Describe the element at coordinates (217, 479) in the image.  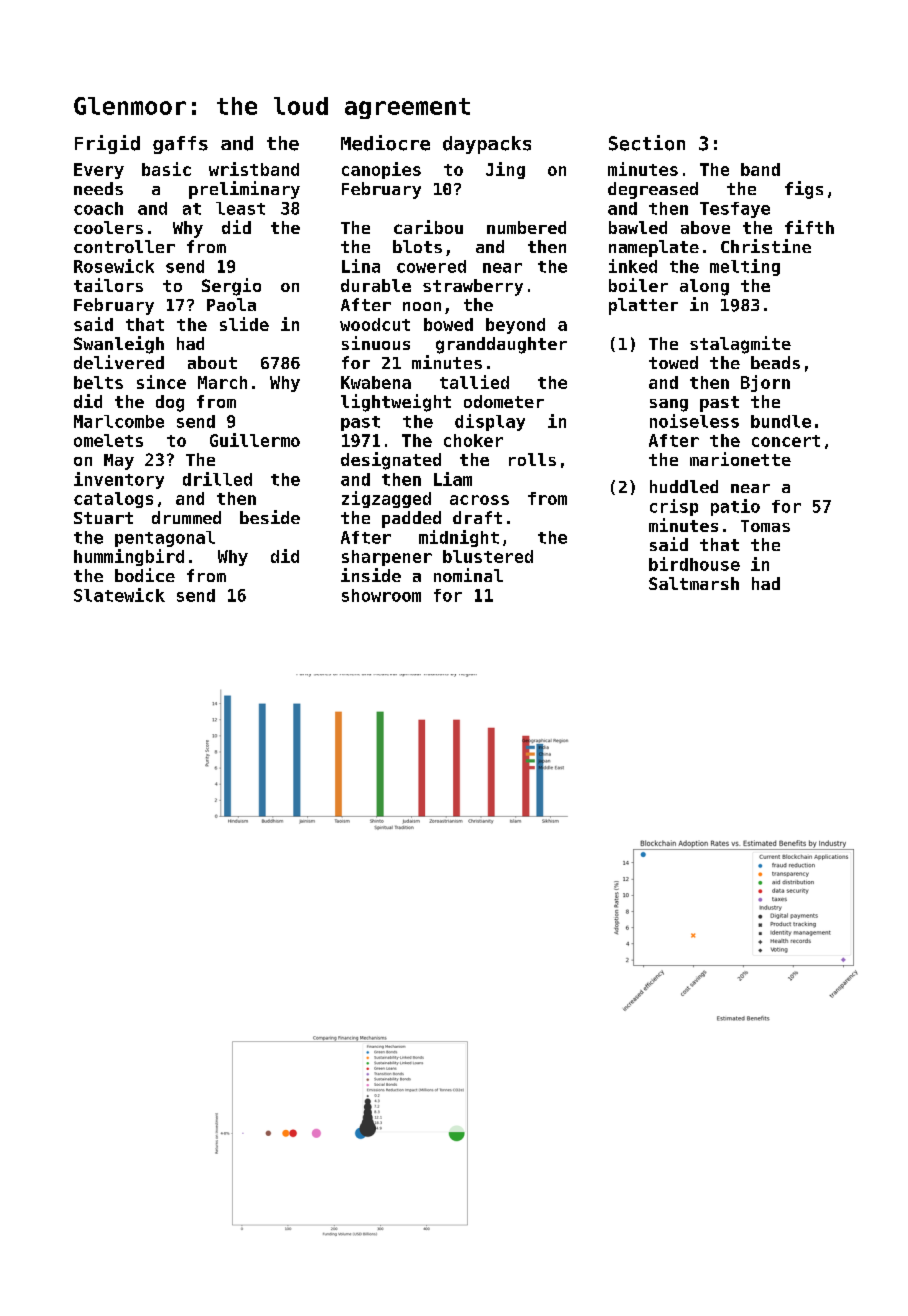
I see `drilled` at that location.
